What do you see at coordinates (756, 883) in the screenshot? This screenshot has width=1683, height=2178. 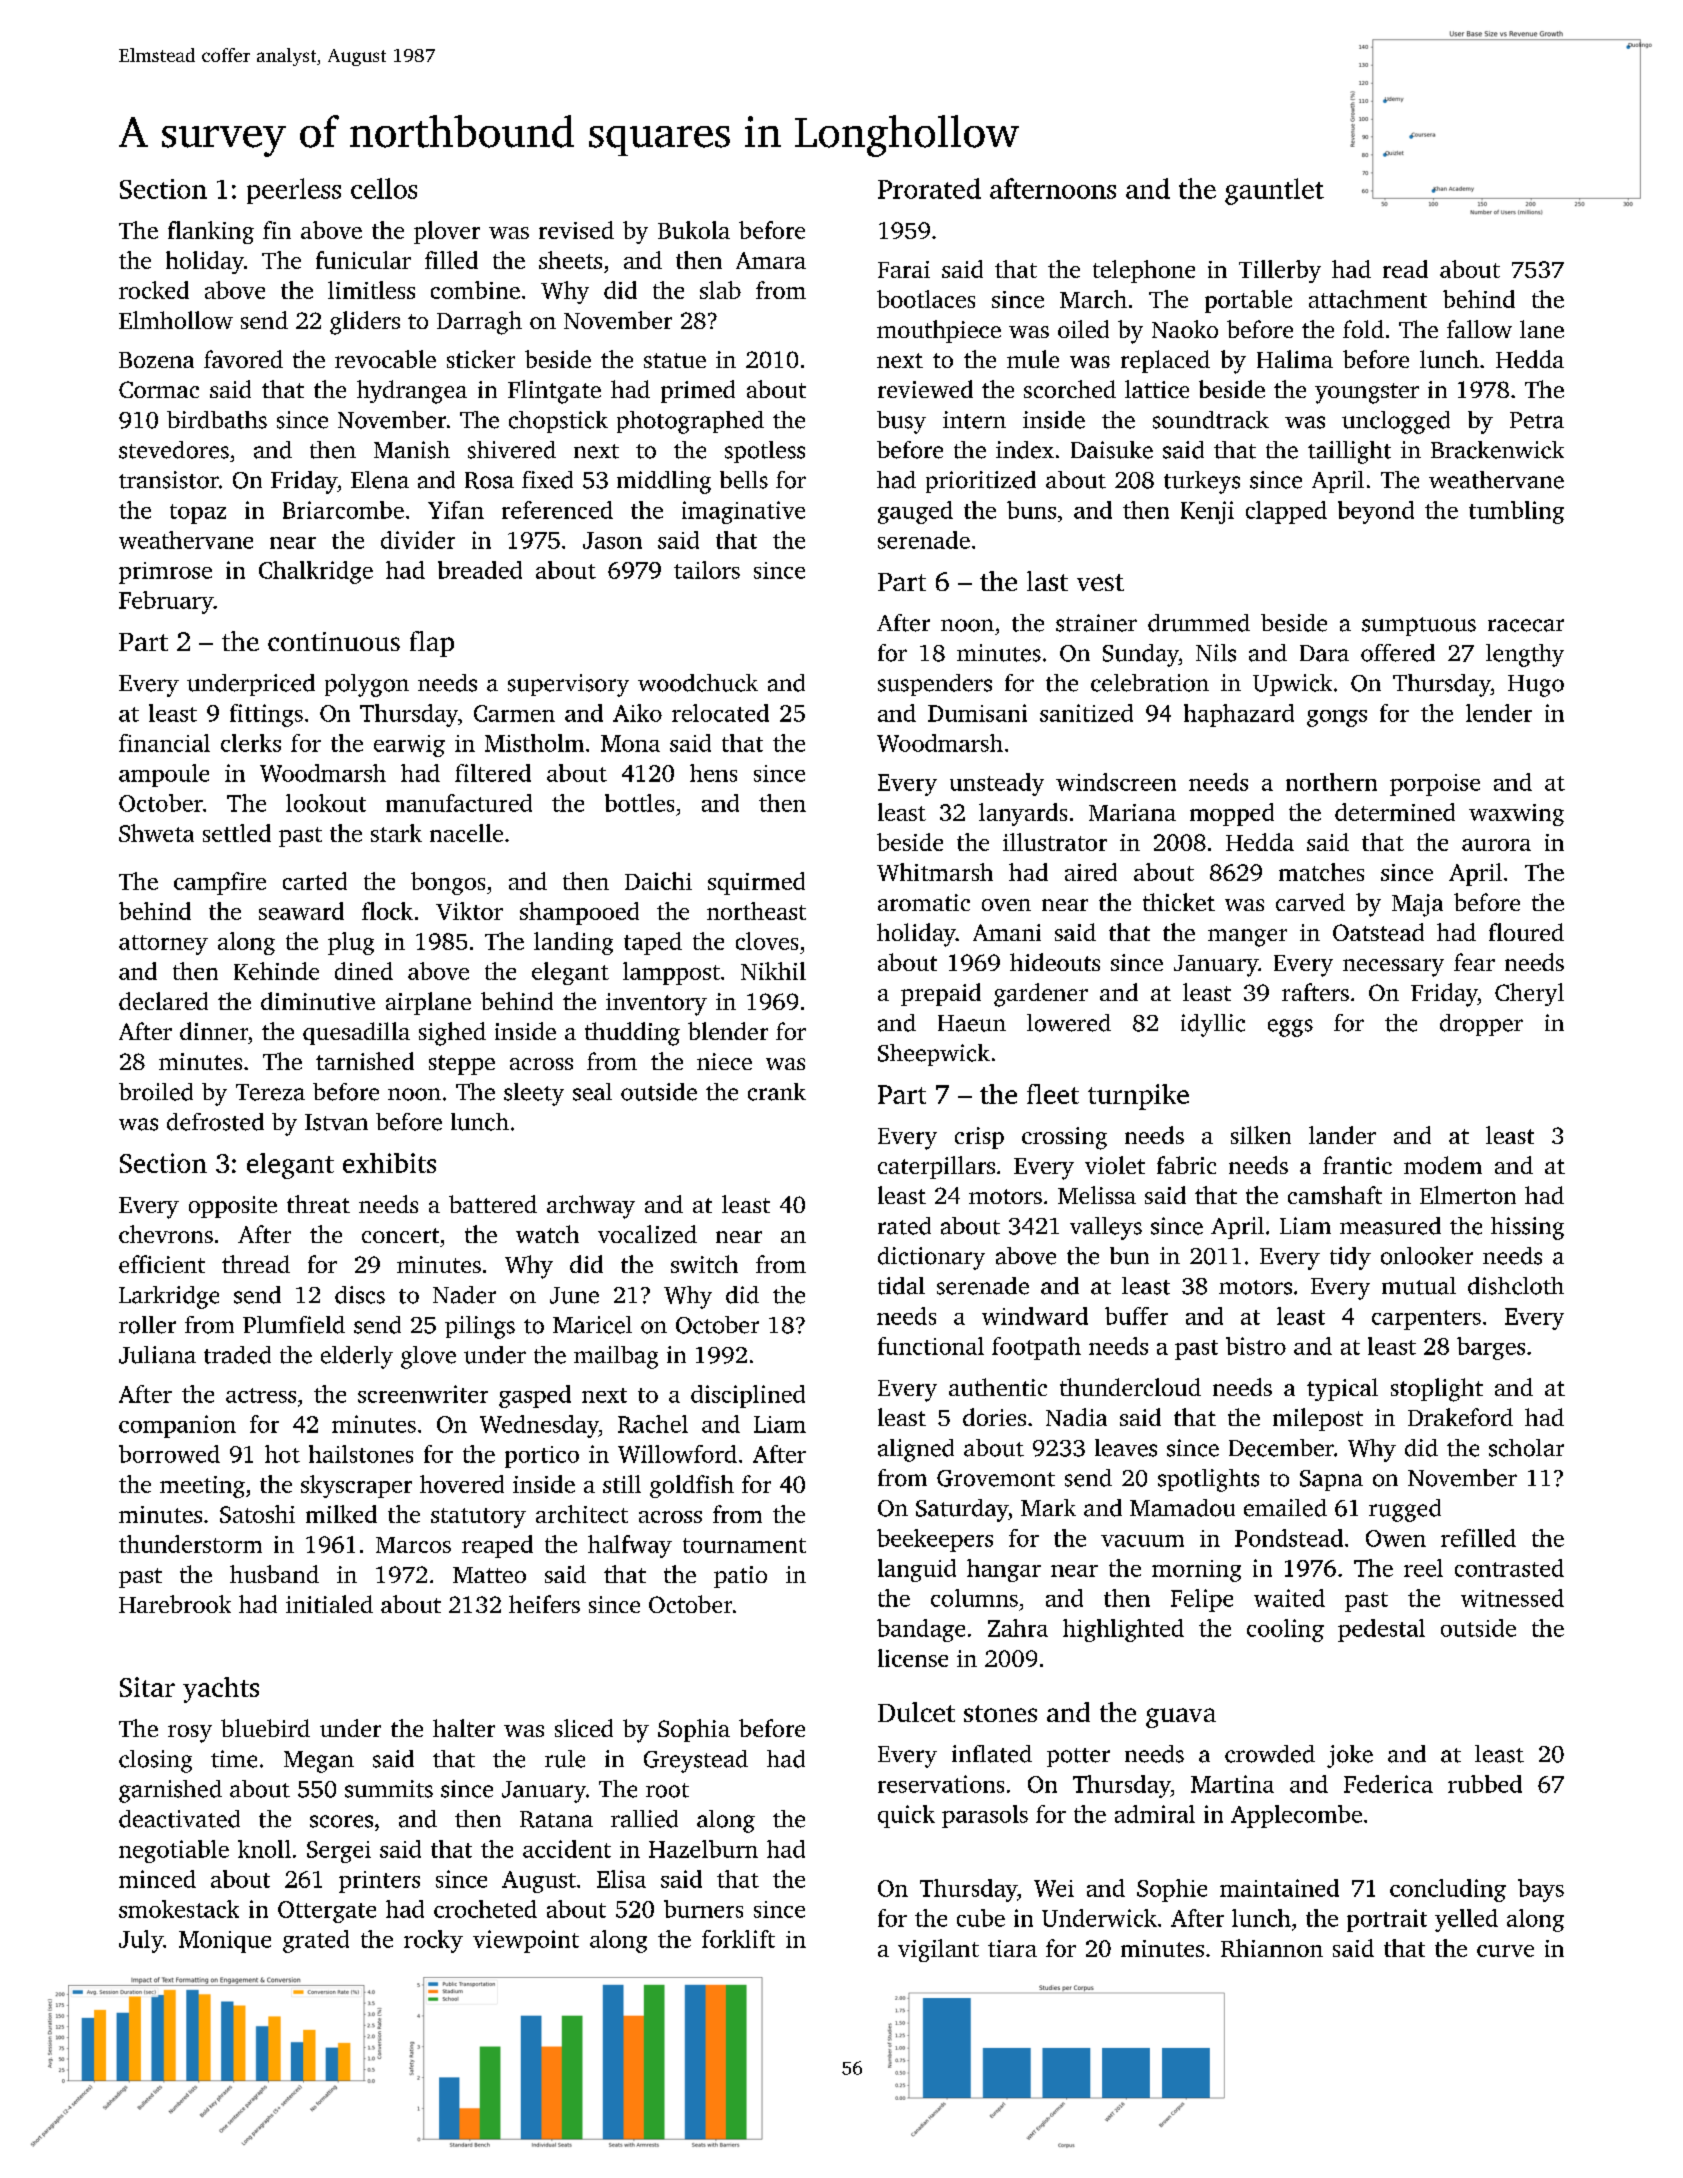 I see `squirmed` at bounding box center [756, 883].
